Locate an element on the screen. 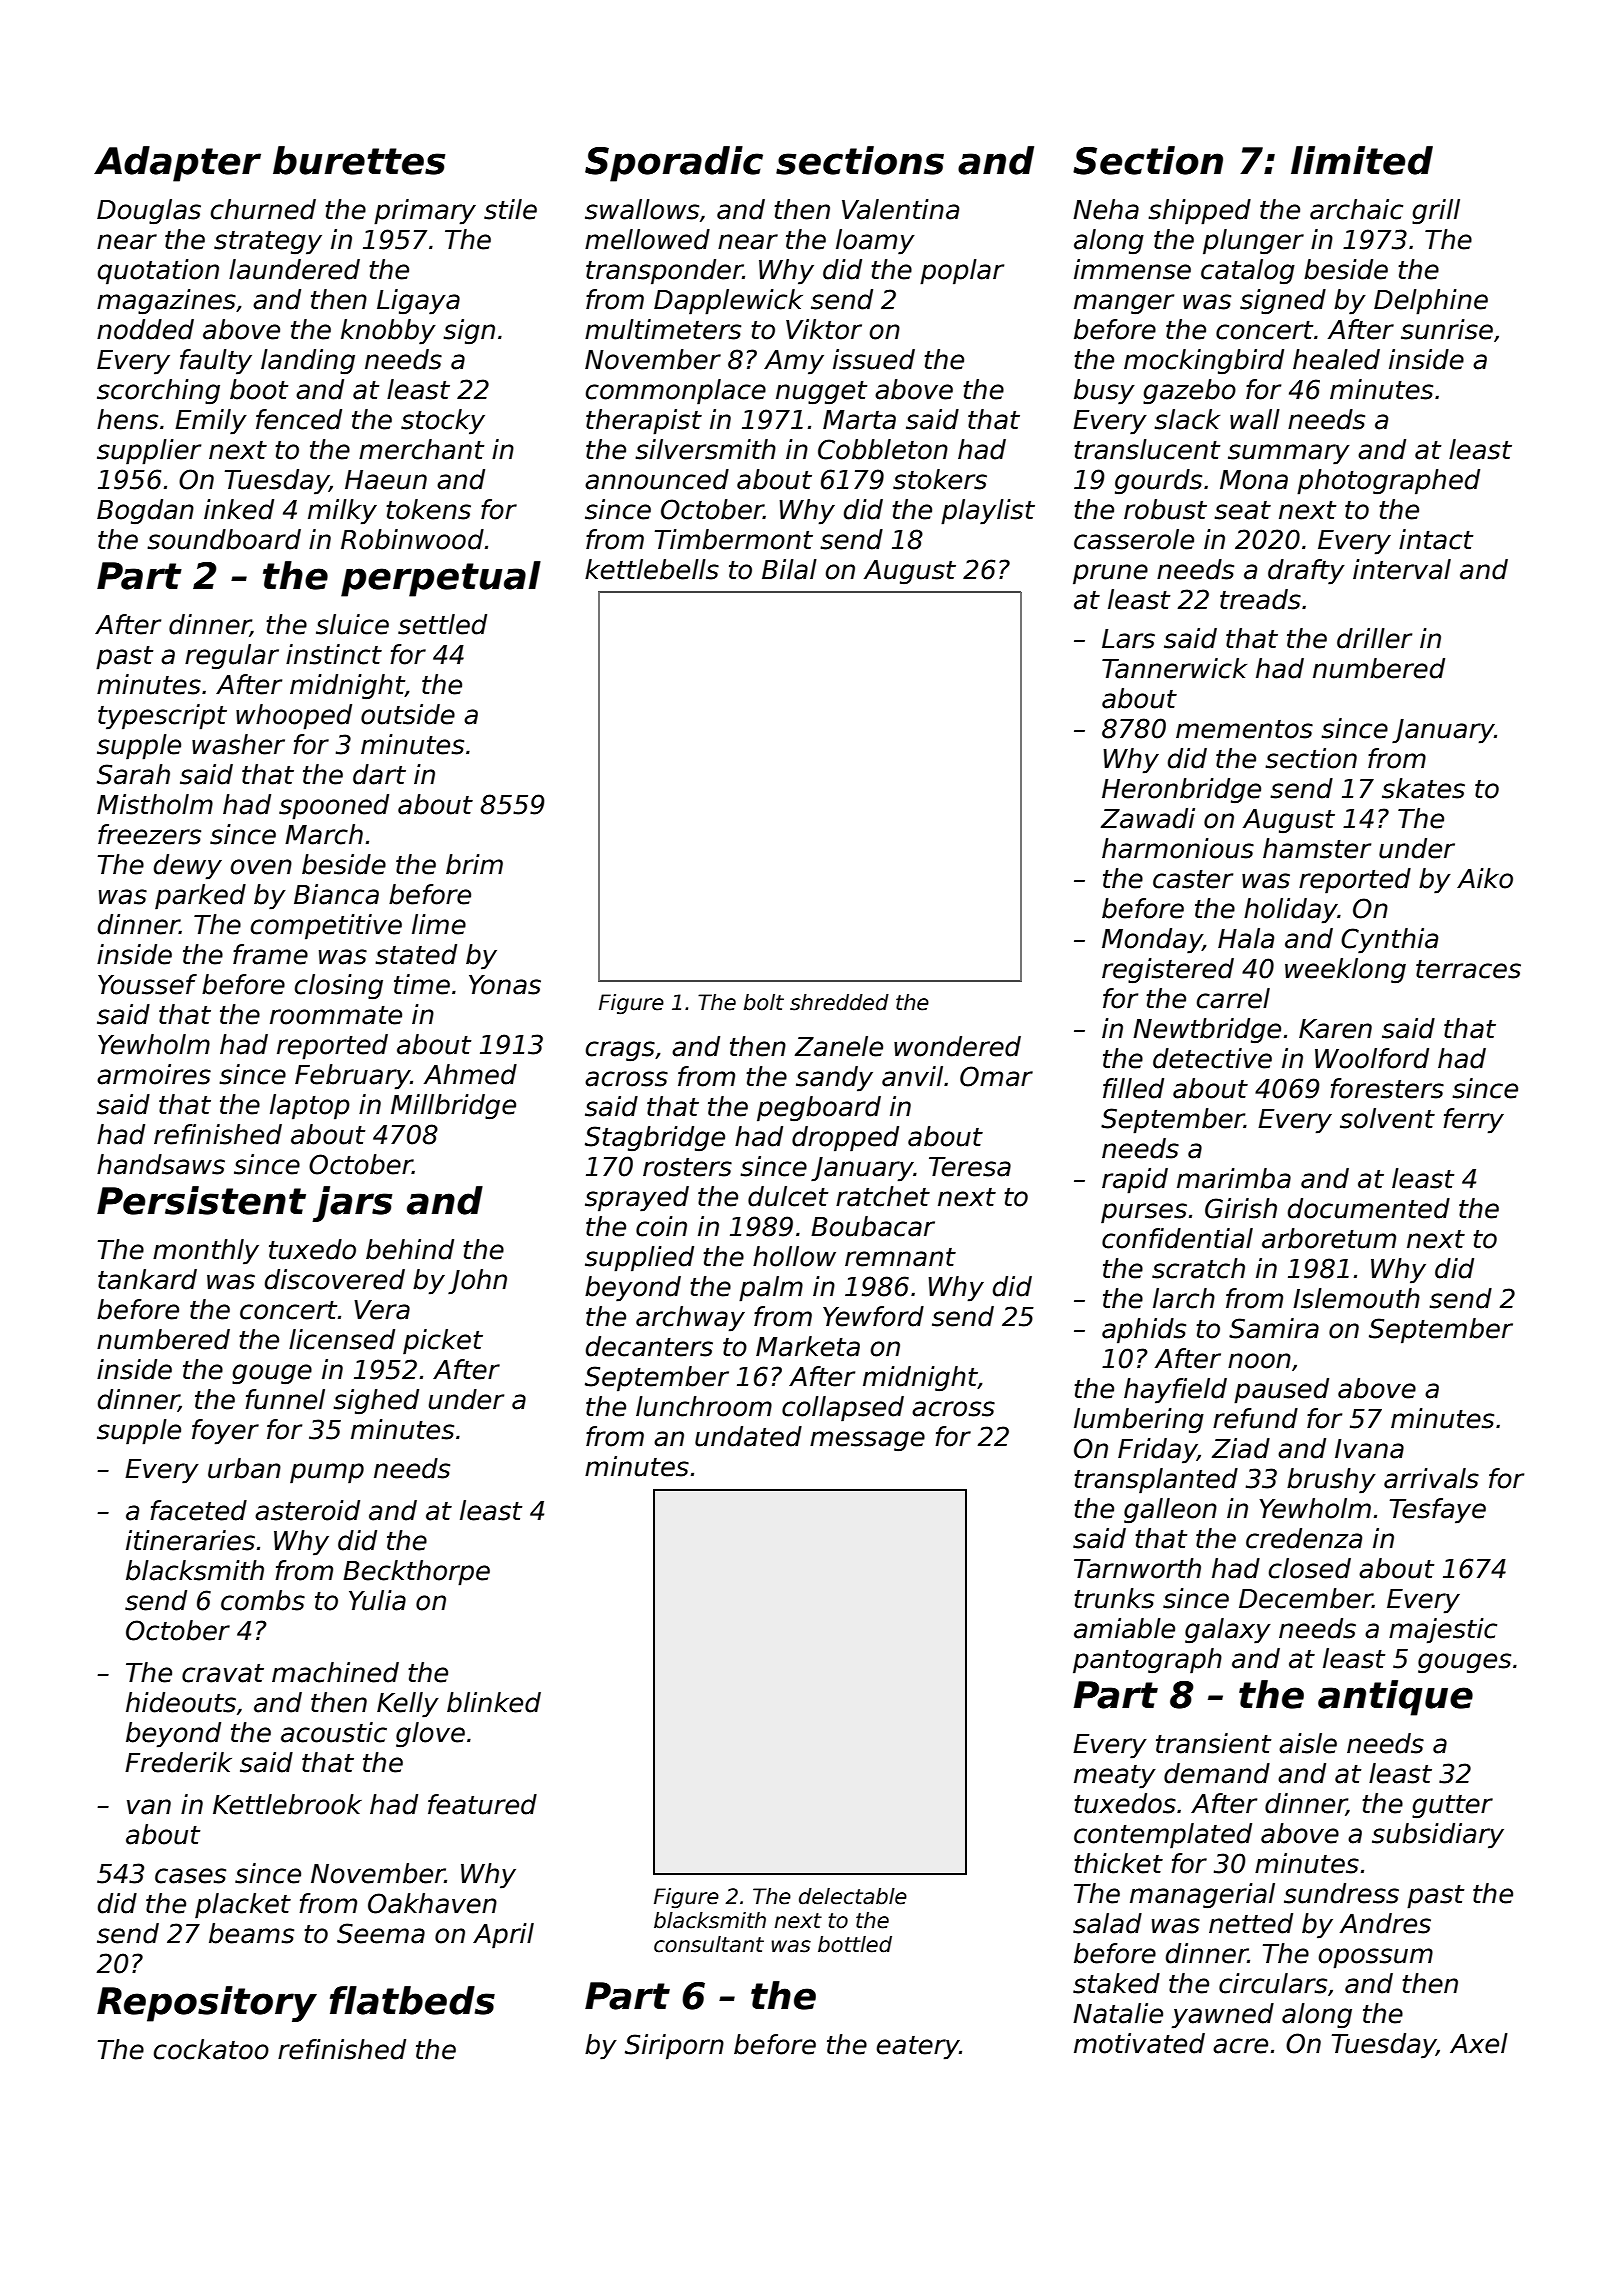  issued is located at coordinates (874, 359).
